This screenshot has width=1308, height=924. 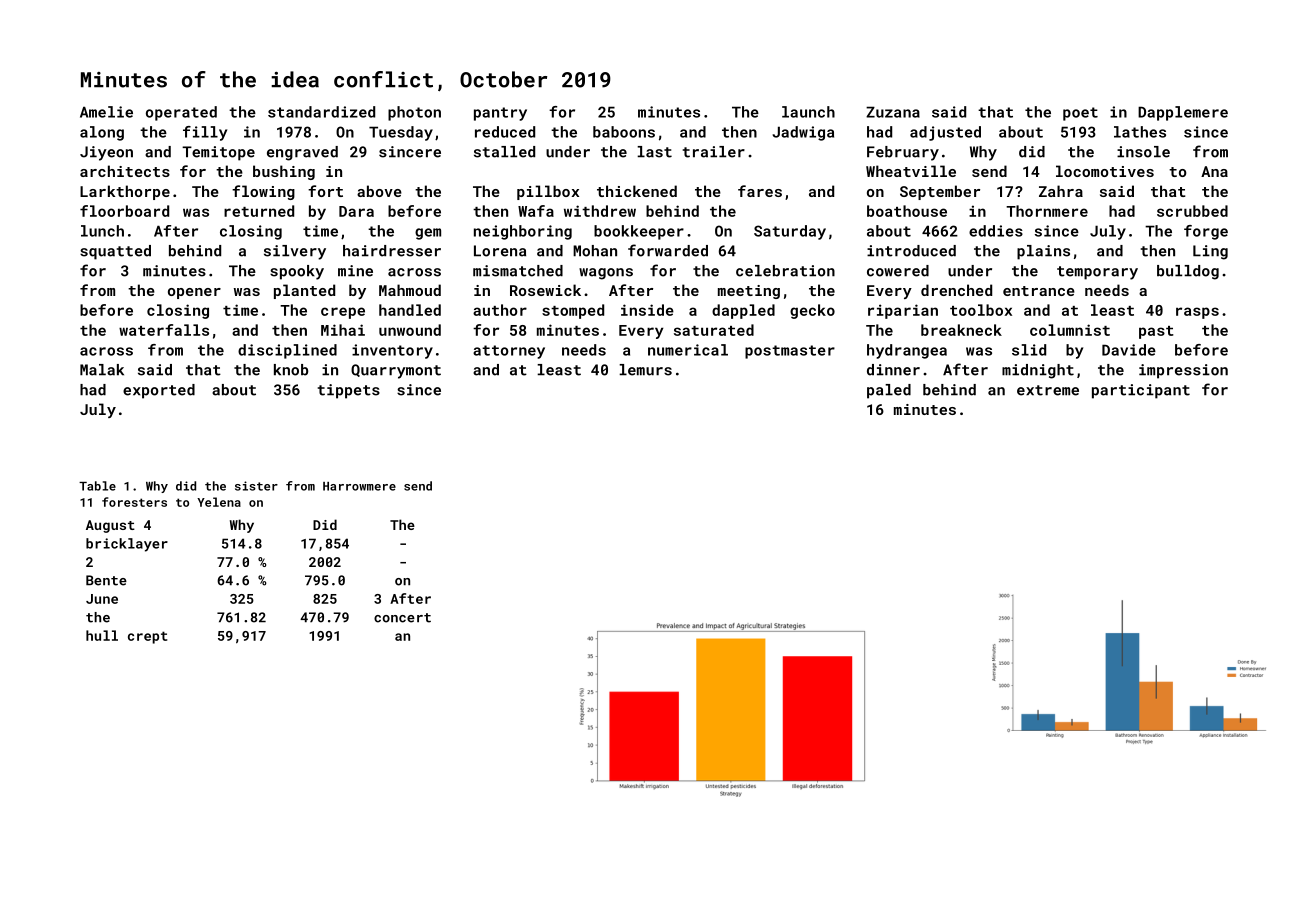 What do you see at coordinates (1206, 232) in the screenshot?
I see `forge` at bounding box center [1206, 232].
